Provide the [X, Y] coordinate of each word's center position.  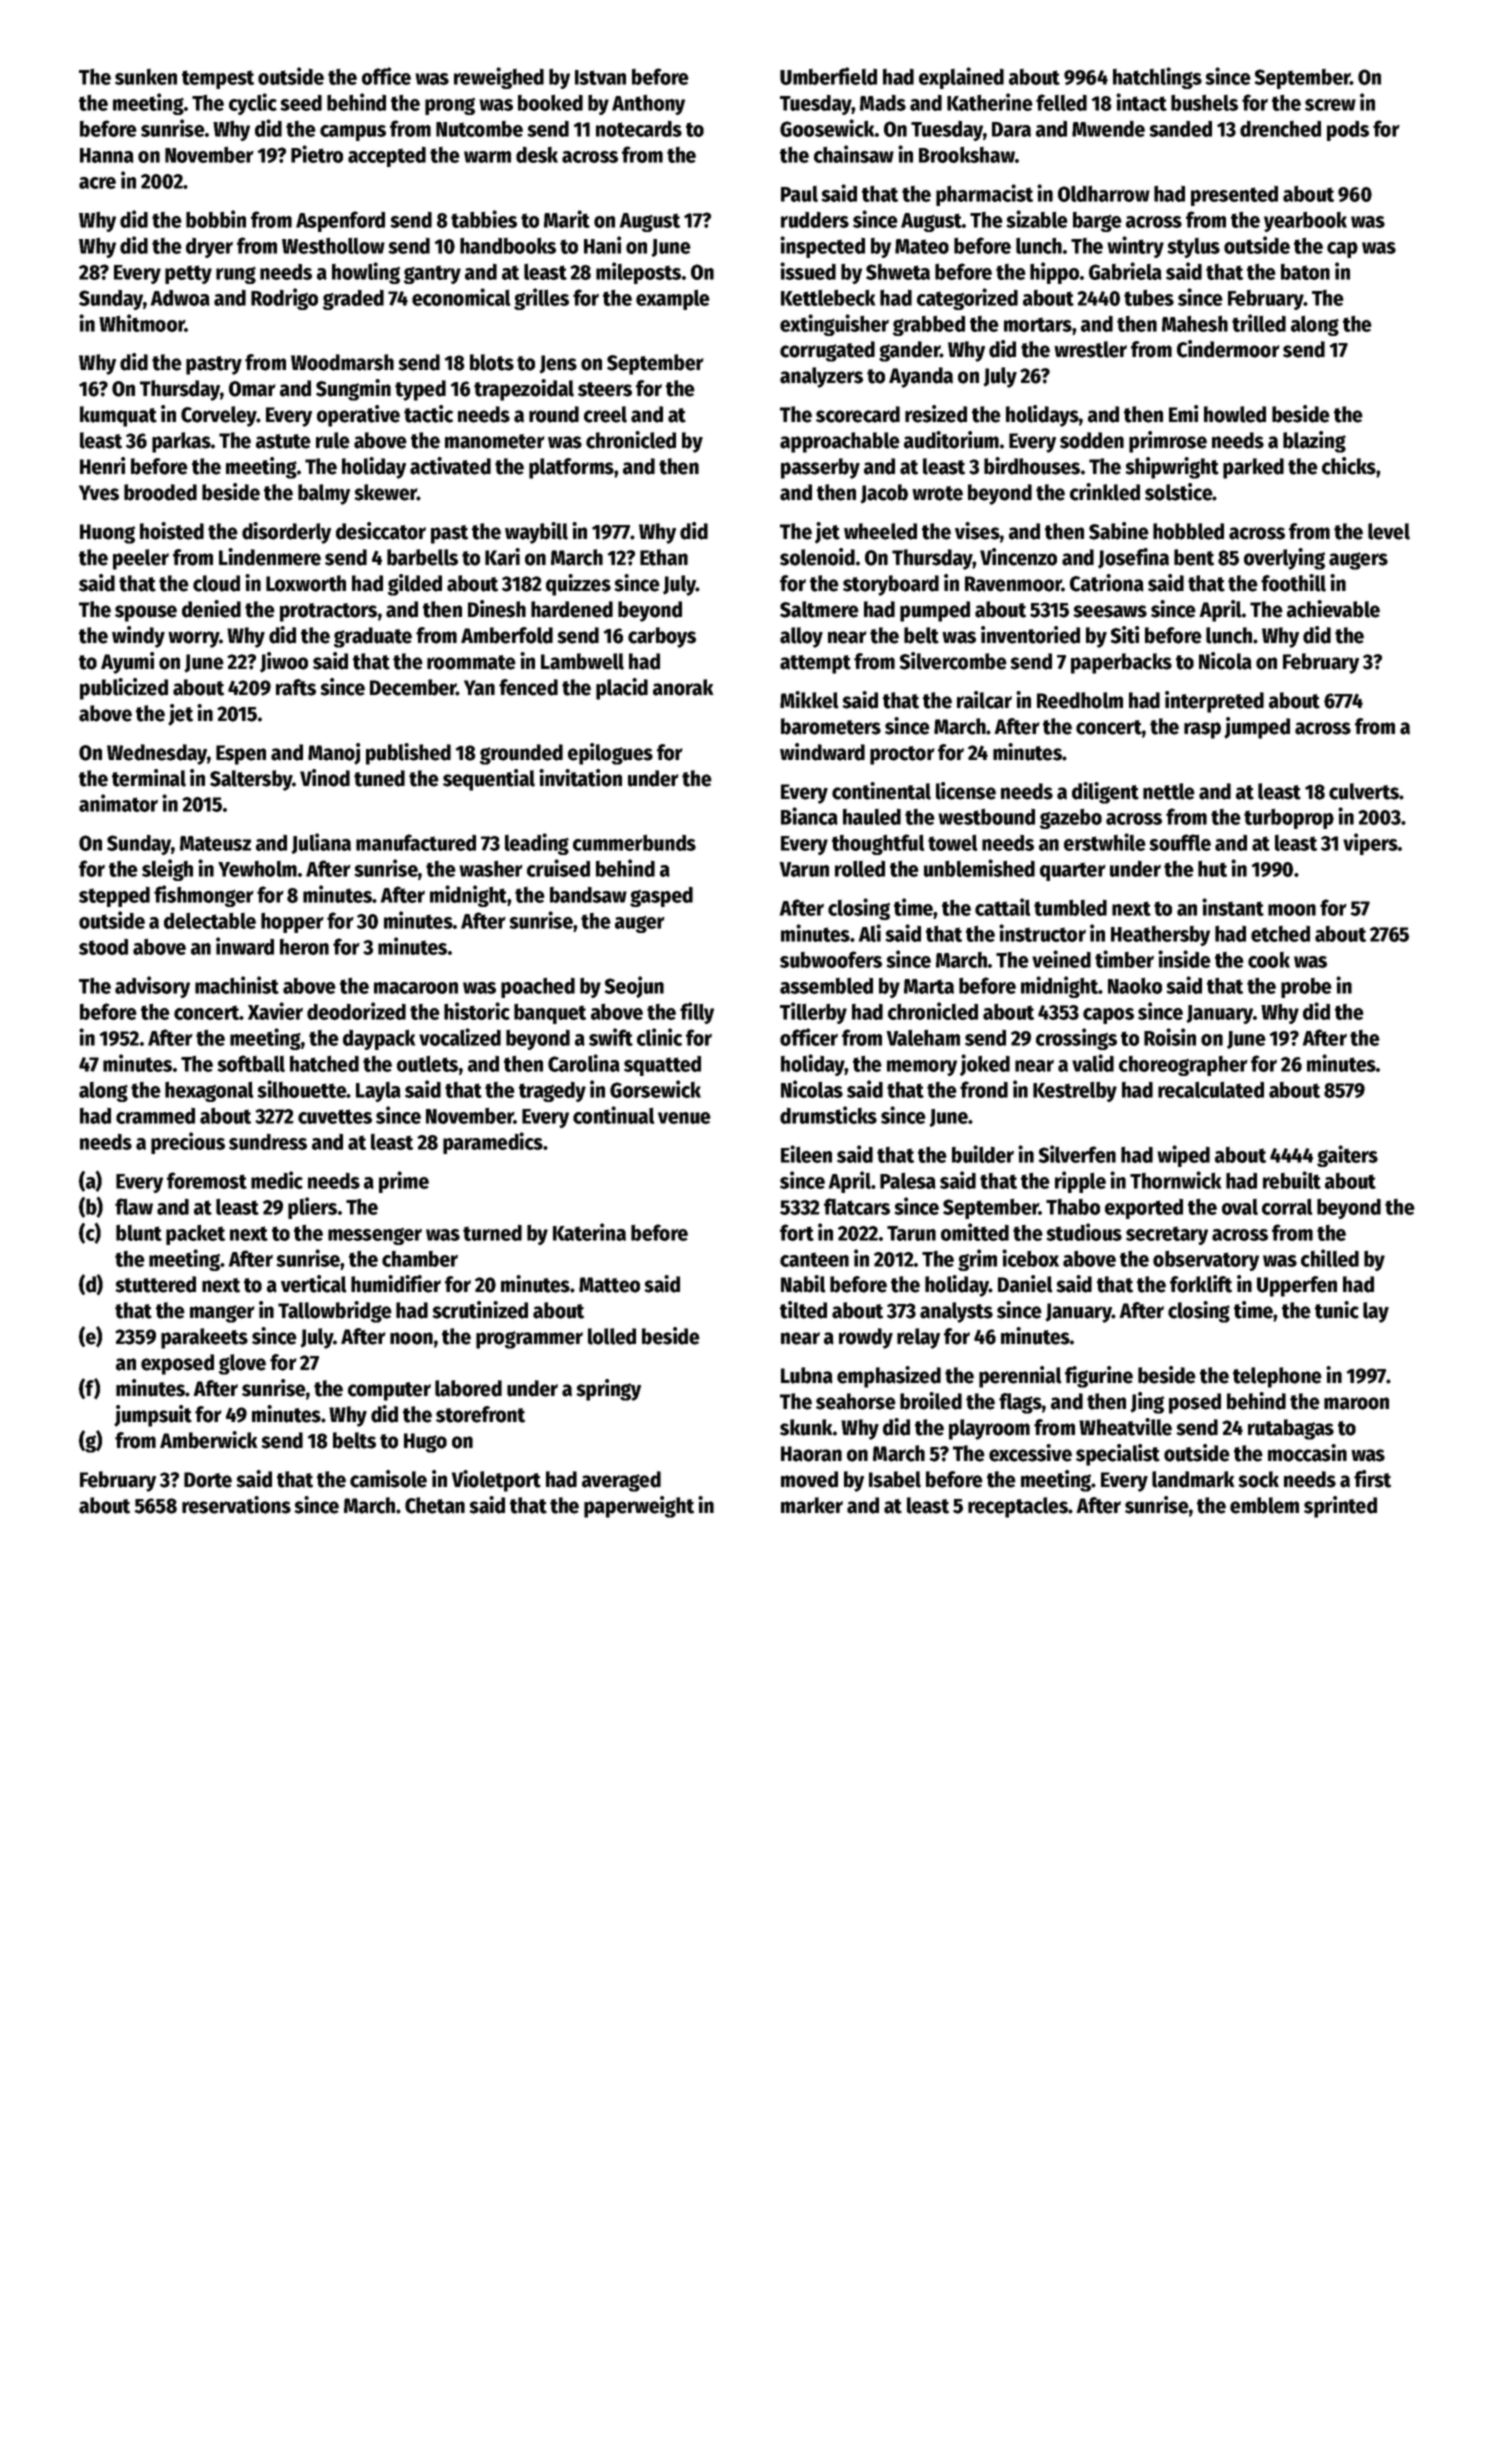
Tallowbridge [335, 1312]
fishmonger [204, 896]
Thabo [1073, 1207]
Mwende [1108, 128]
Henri [102, 466]
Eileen [806, 1154]
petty [188, 274]
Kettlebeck [828, 297]
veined [1061, 959]
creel [605, 414]
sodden [1092, 440]
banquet [550, 1013]
